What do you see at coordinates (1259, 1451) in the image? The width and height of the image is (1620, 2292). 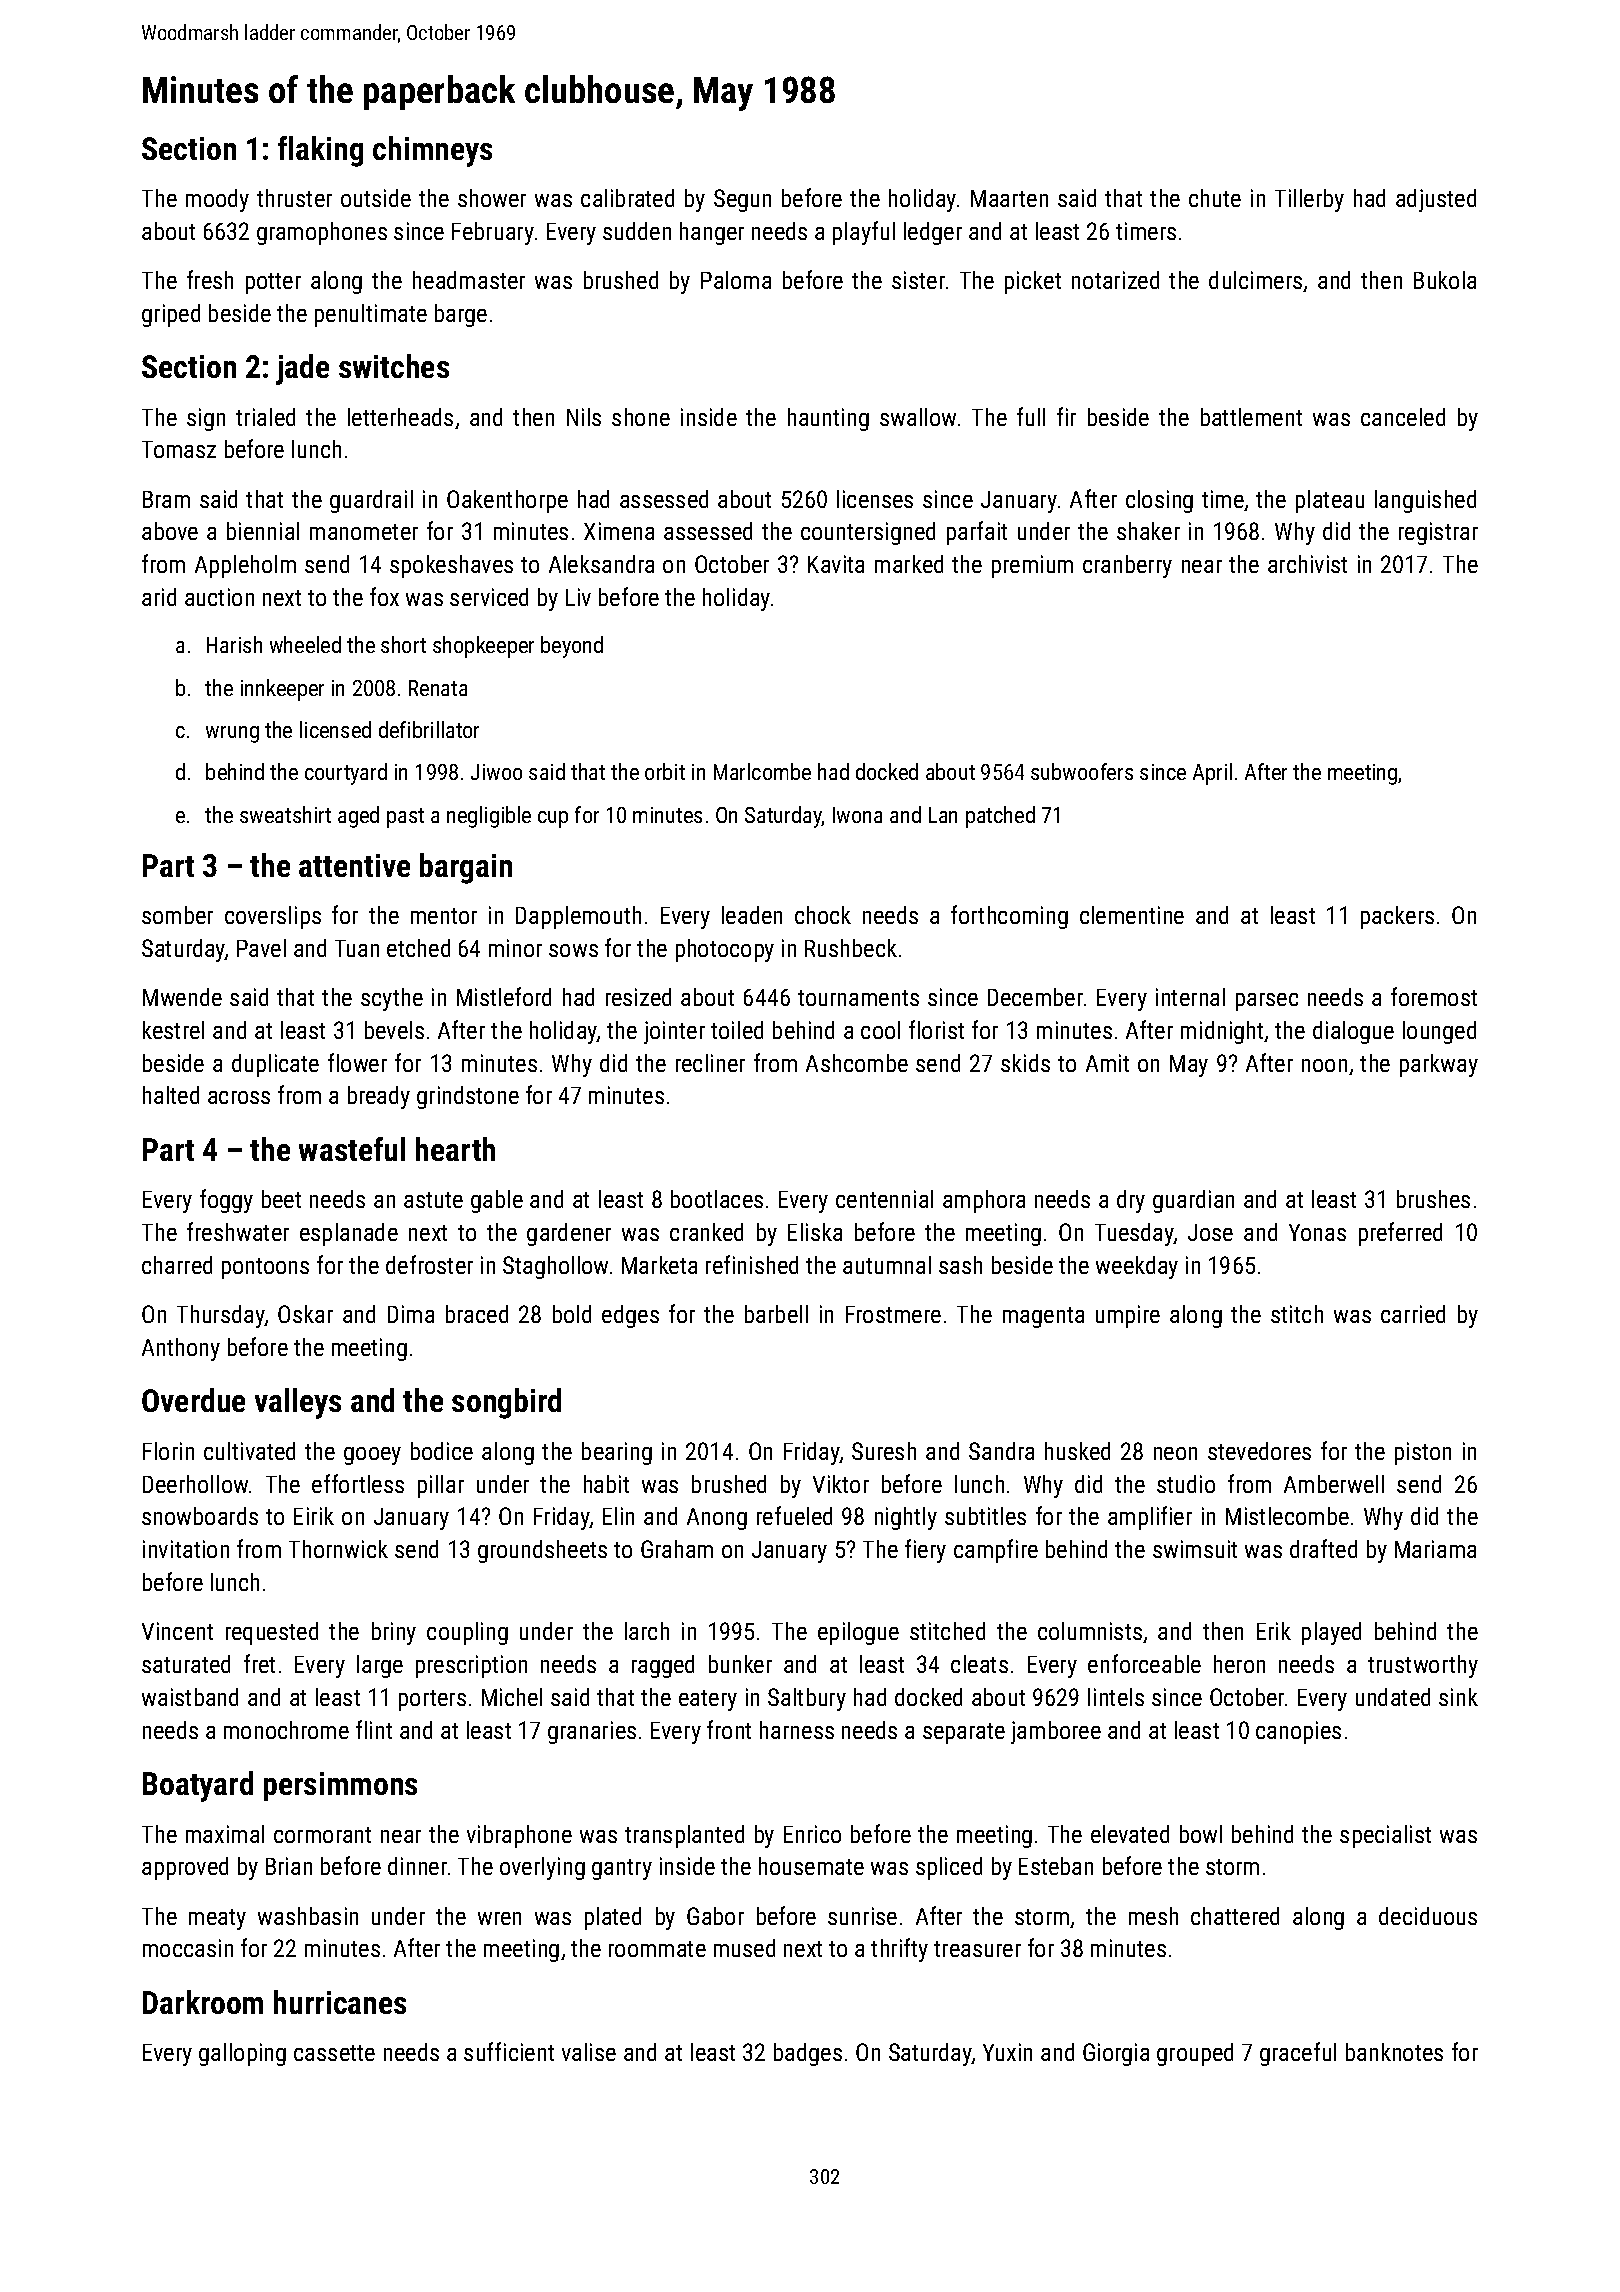 I see `stevedores` at bounding box center [1259, 1451].
